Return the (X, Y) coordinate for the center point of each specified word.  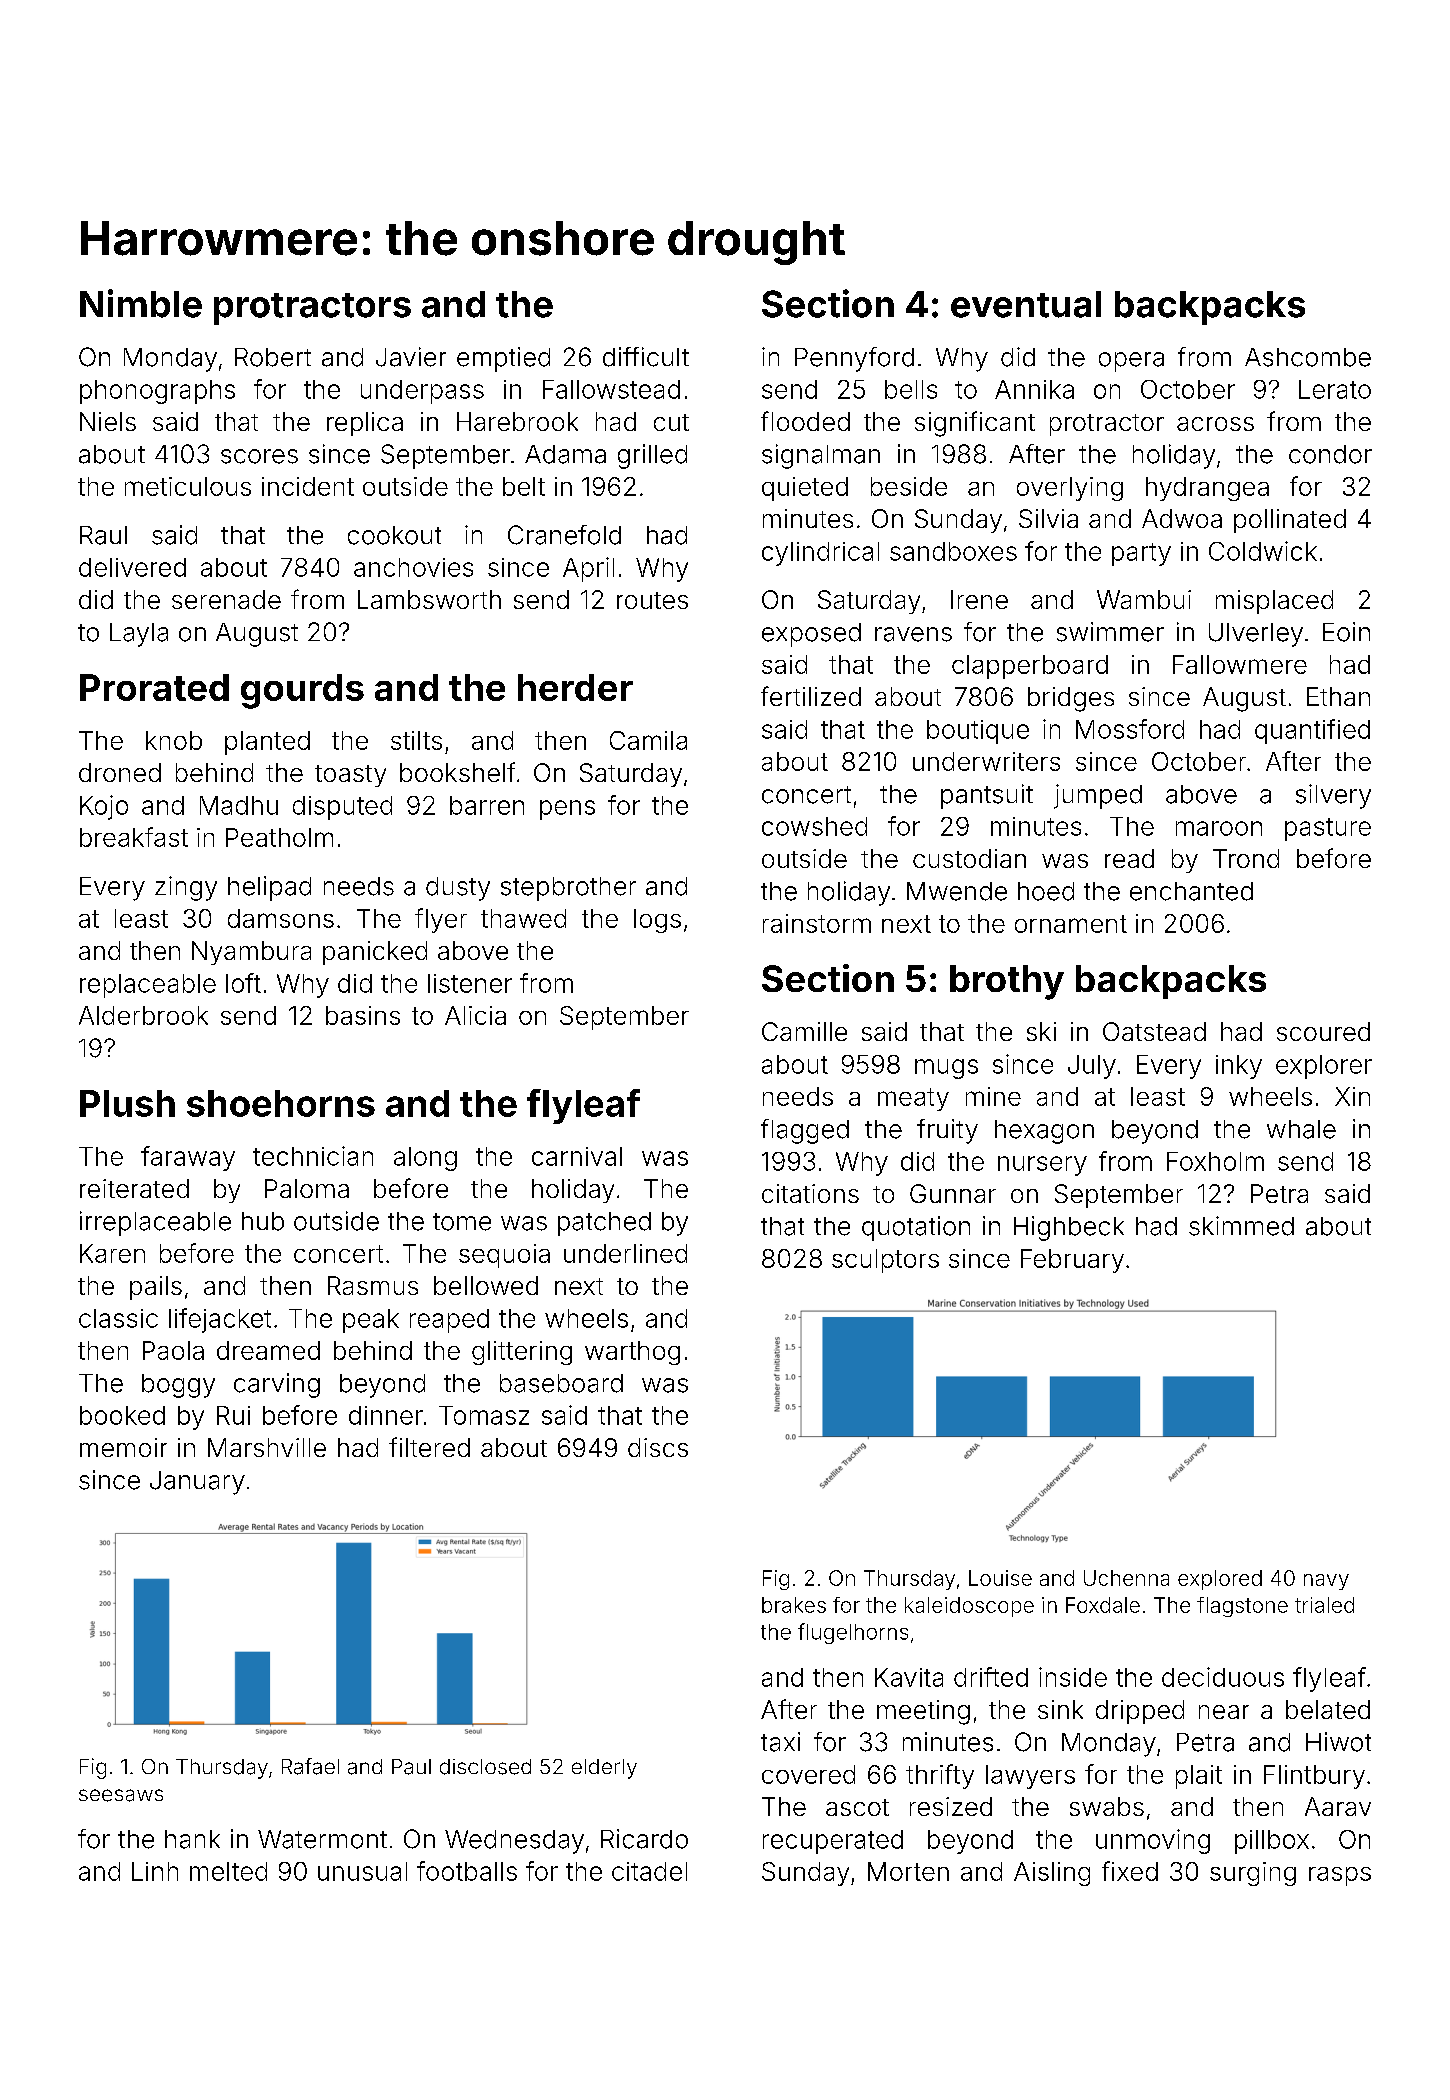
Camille (804, 1031)
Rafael (310, 1766)
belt (524, 486)
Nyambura (251, 953)
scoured (1323, 1031)
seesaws (121, 1795)
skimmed (1241, 1226)
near (1224, 1712)
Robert (273, 357)
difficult (646, 357)
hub (263, 1221)
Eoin (1346, 632)
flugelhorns (853, 1633)
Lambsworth (429, 599)
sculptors (885, 1261)
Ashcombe (1308, 357)
